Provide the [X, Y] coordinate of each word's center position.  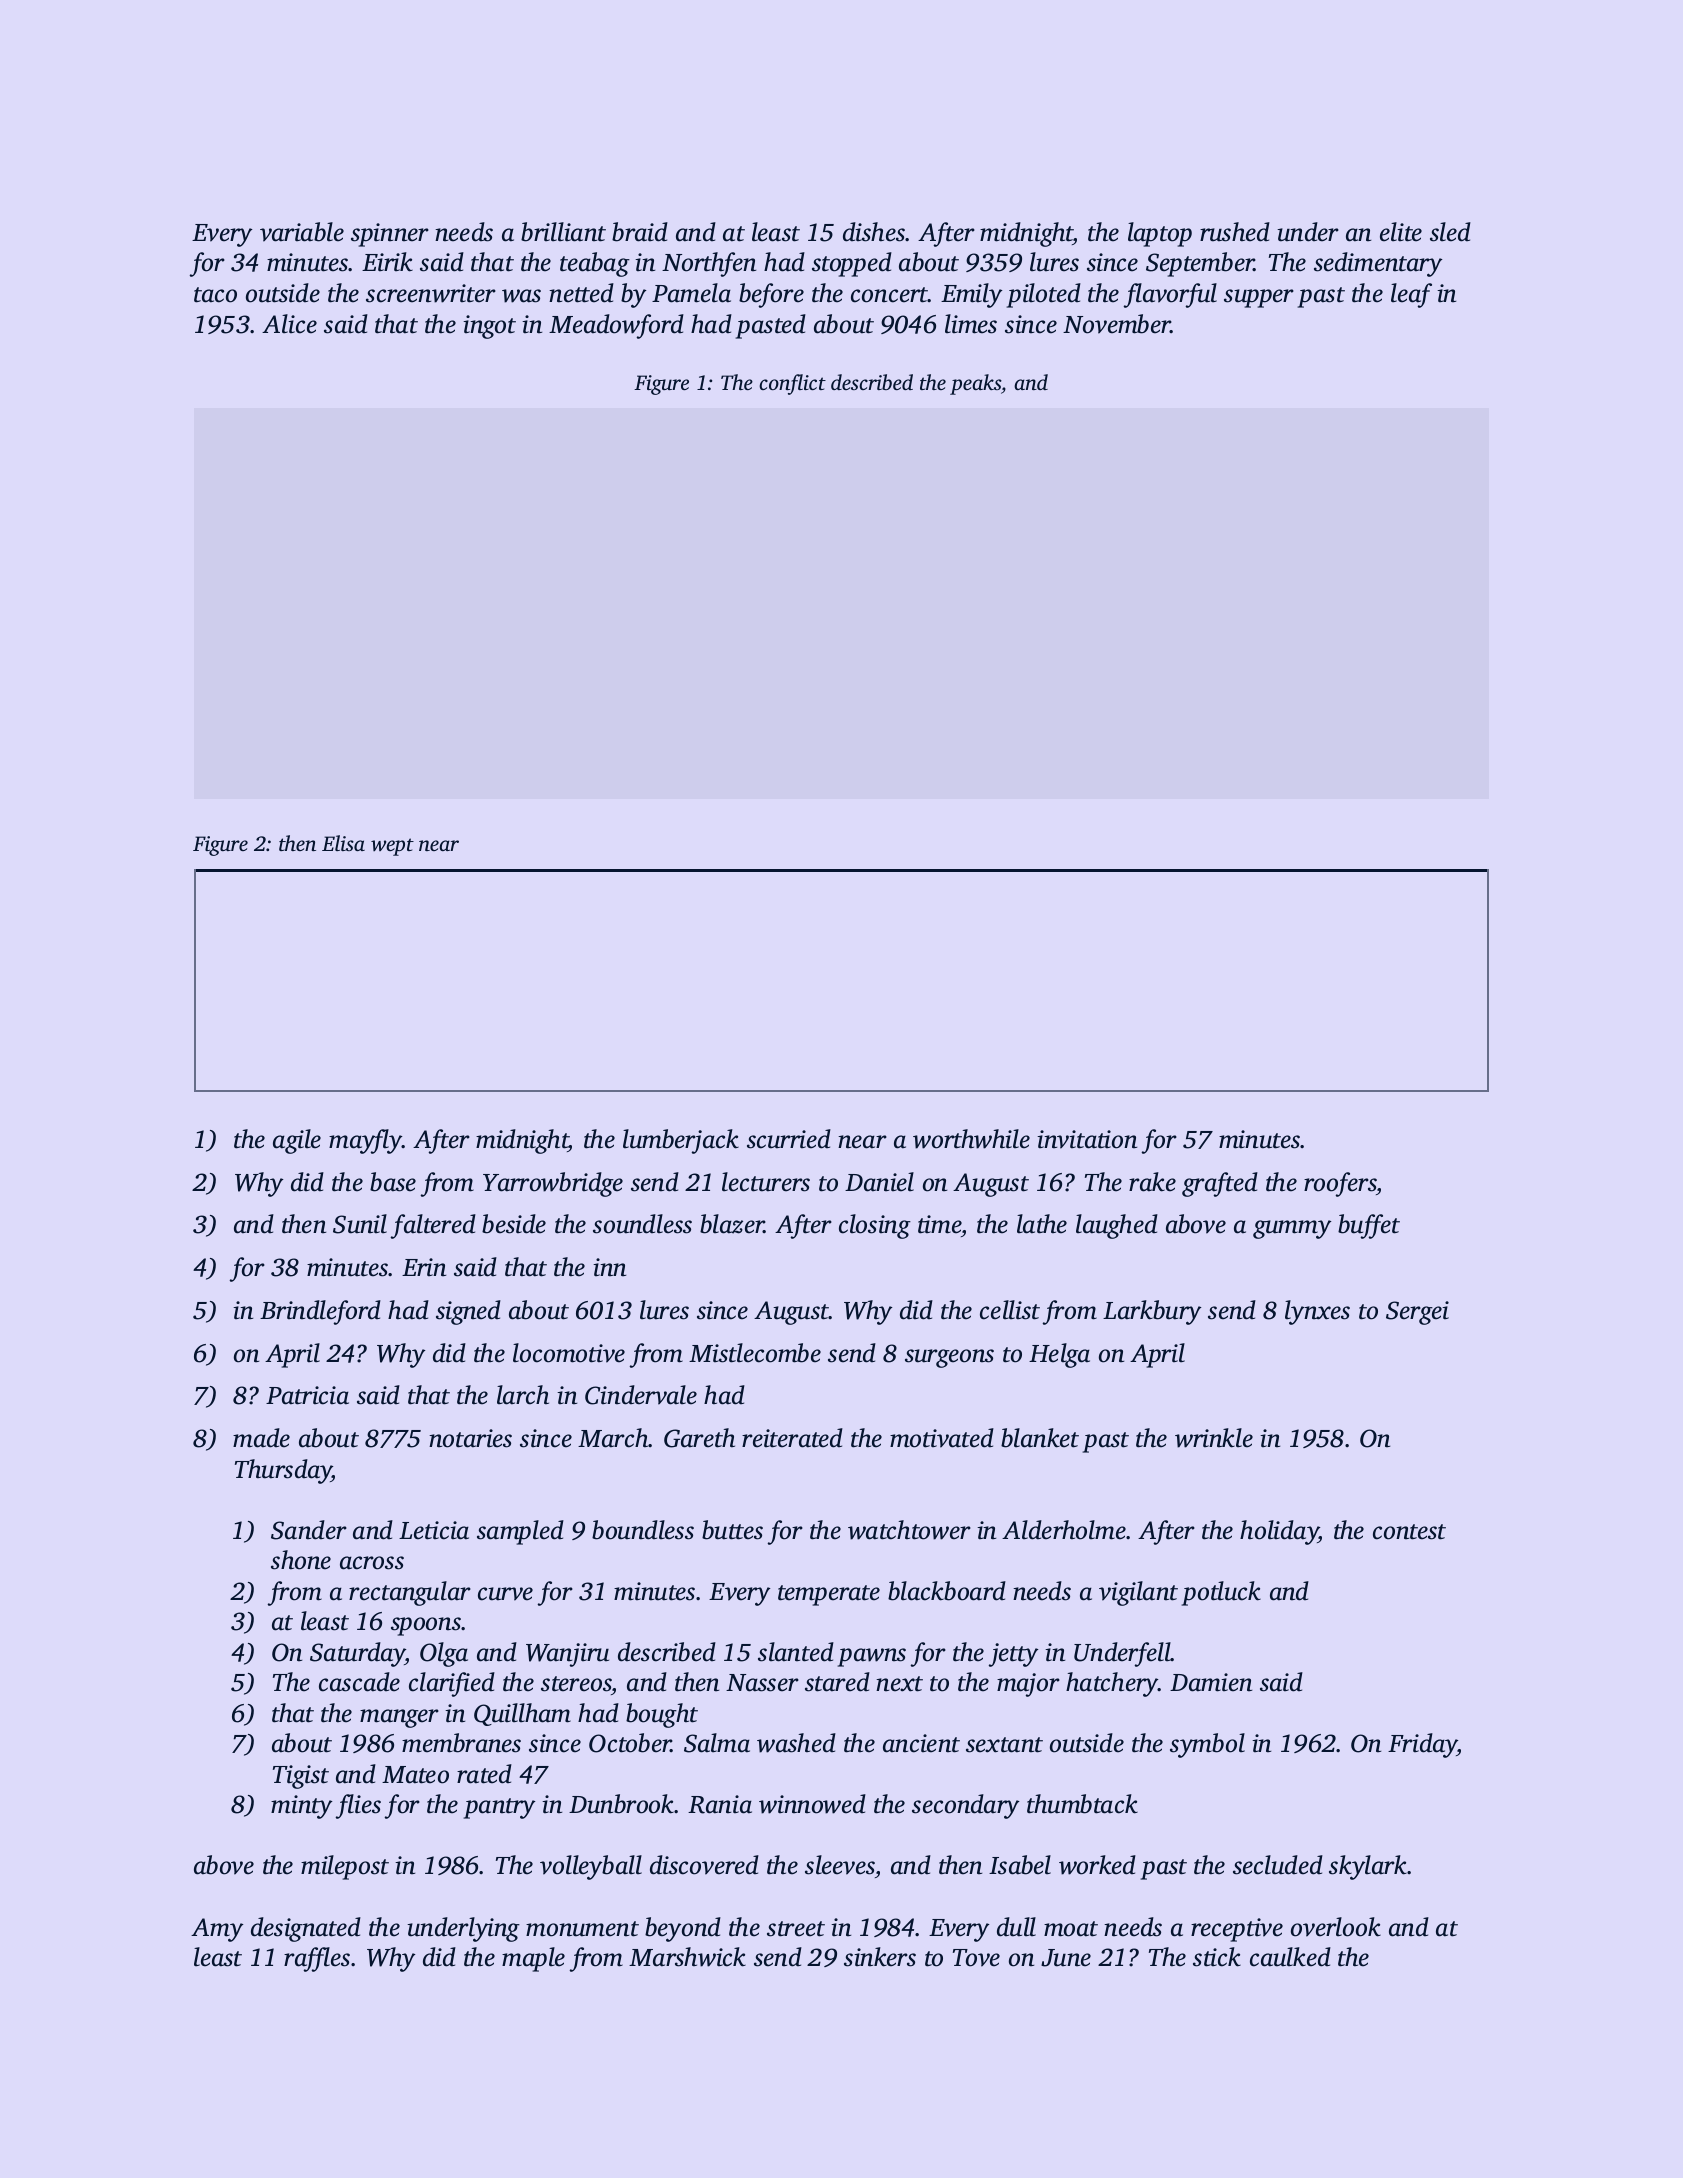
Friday [1422, 1745]
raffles [317, 1959]
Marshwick [687, 1957]
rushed [1235, 232]
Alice [289, 324]
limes [971, 324]
